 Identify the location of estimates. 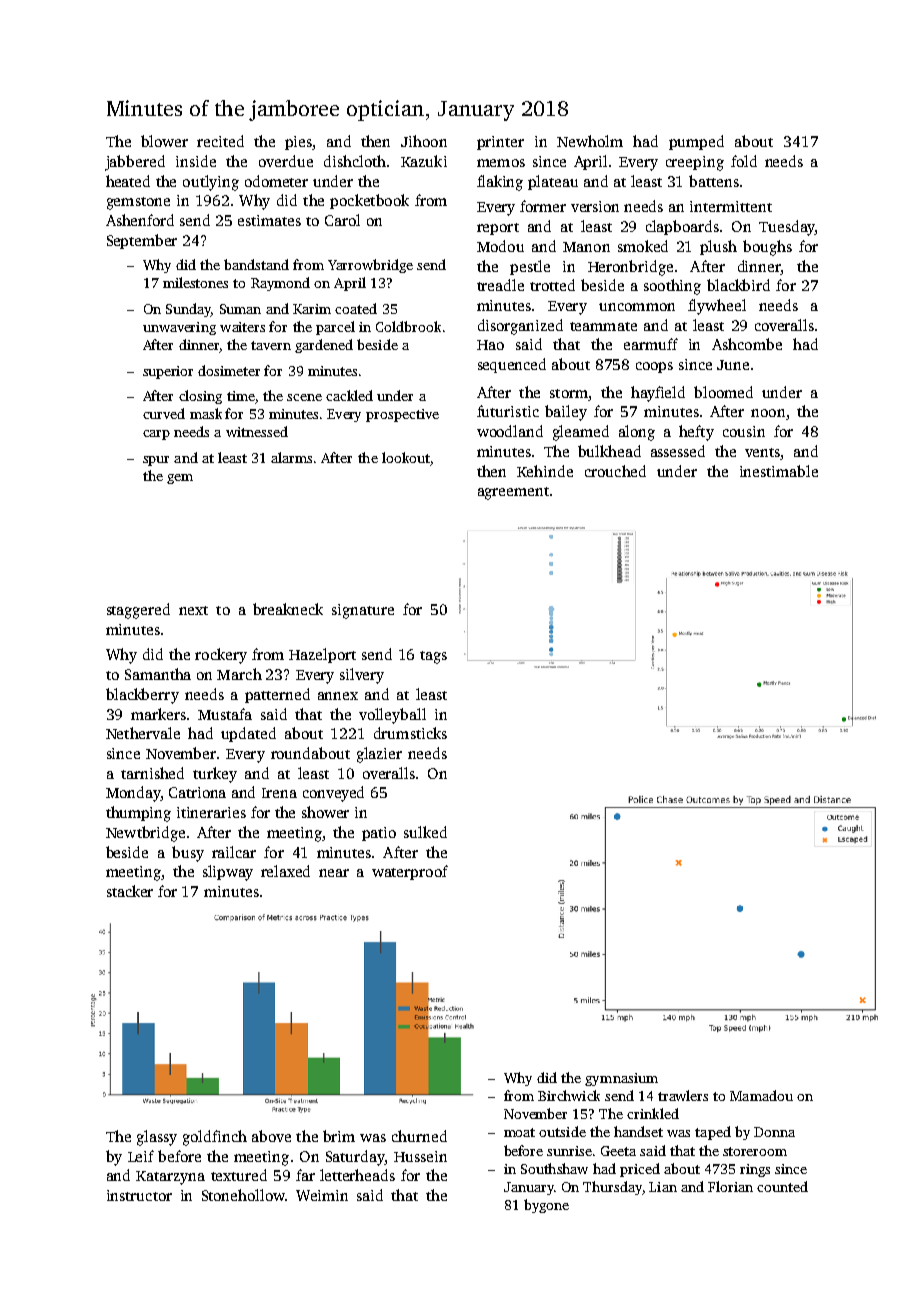
(269, 220).
